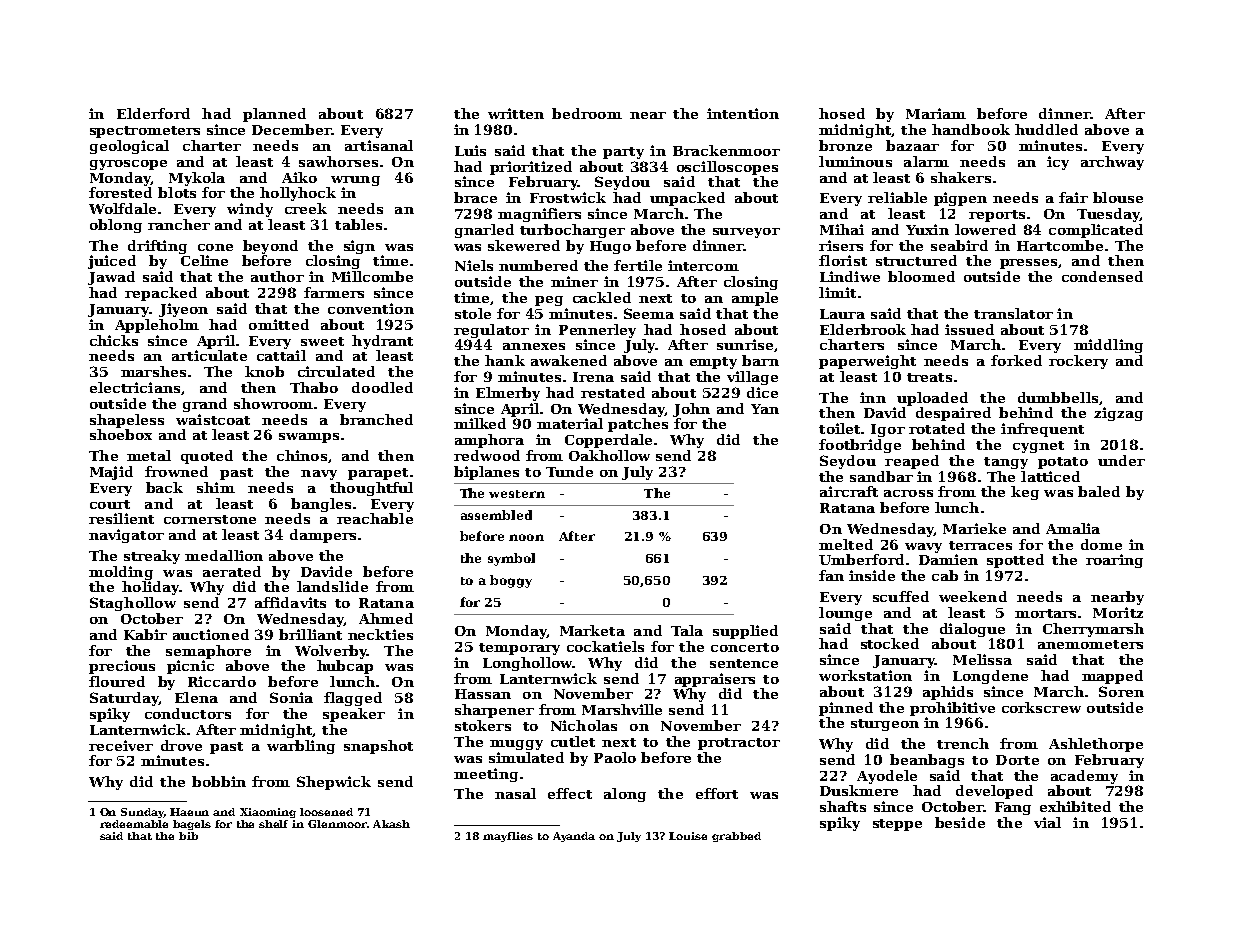 The image size is (1233, 952). Describe the element at coordinates (145, 132) in the screenshot. I see `spectrometers` at that location.
